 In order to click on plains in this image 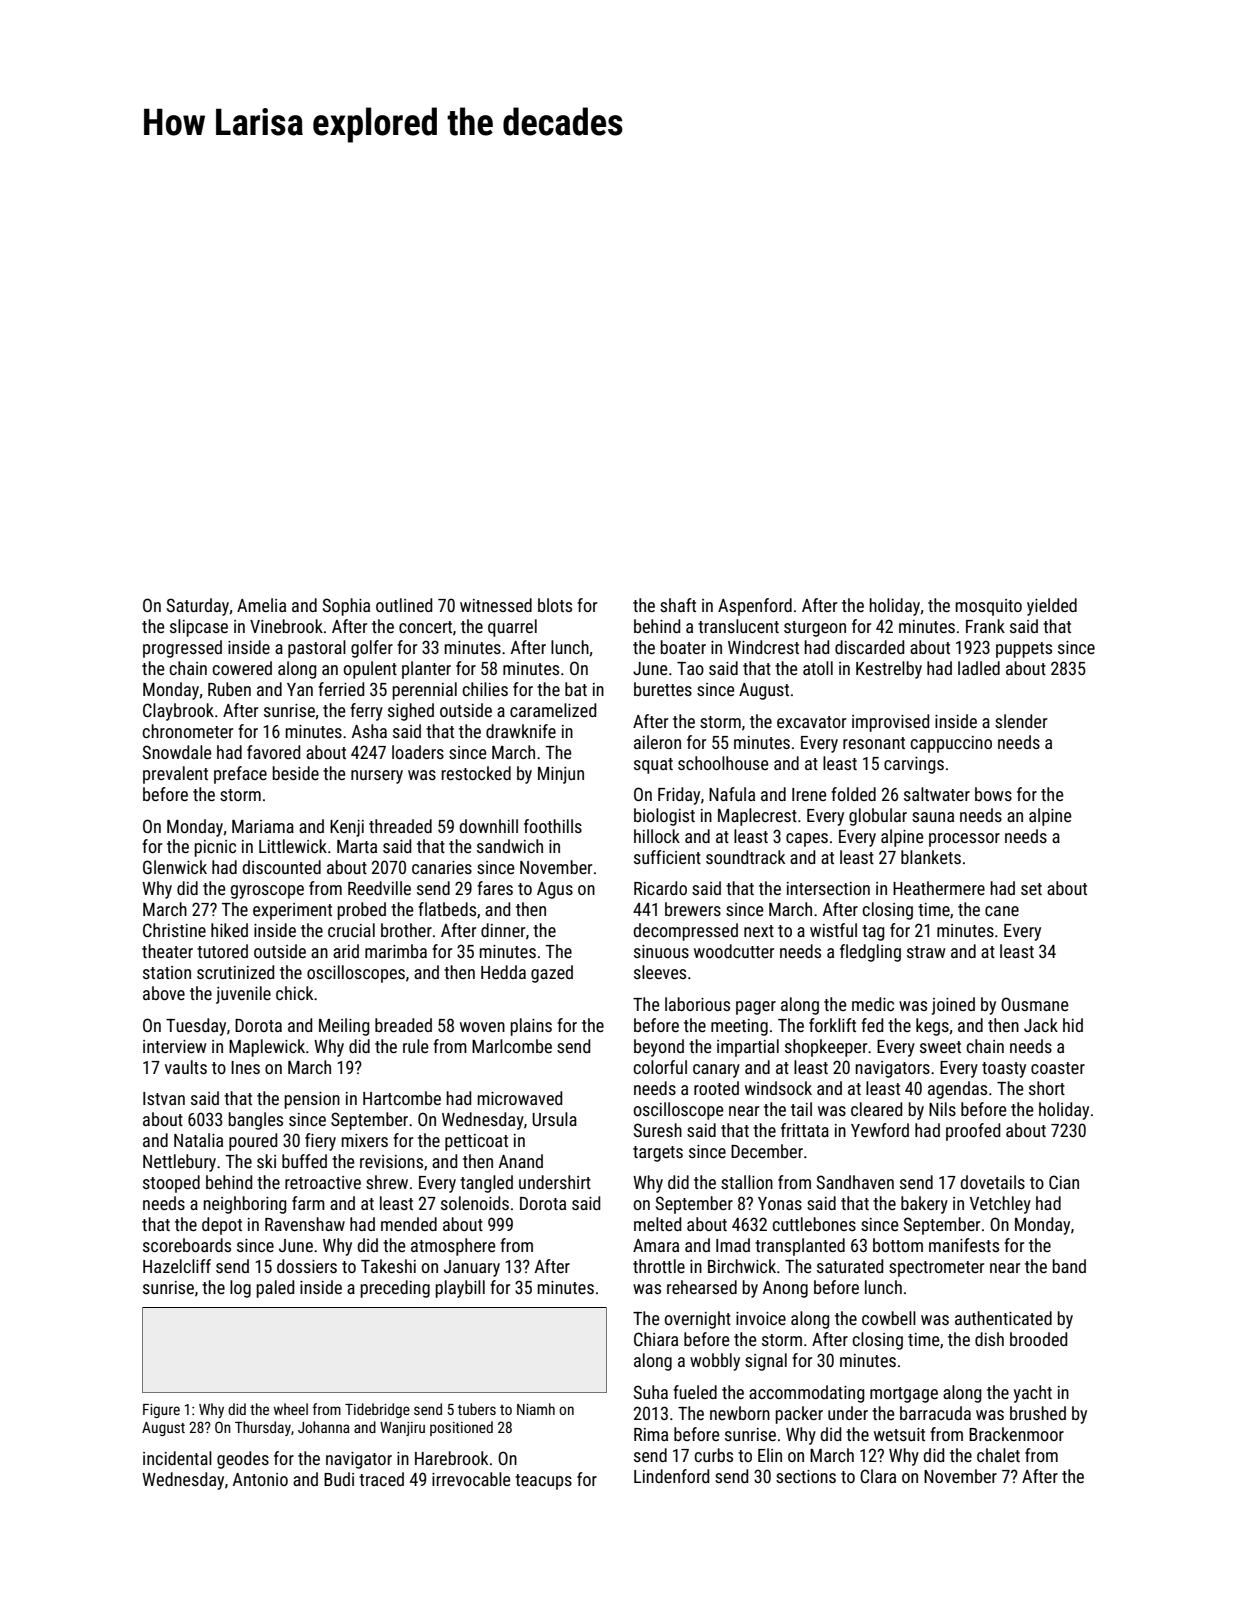, I will do `click(531, 1027)`.
